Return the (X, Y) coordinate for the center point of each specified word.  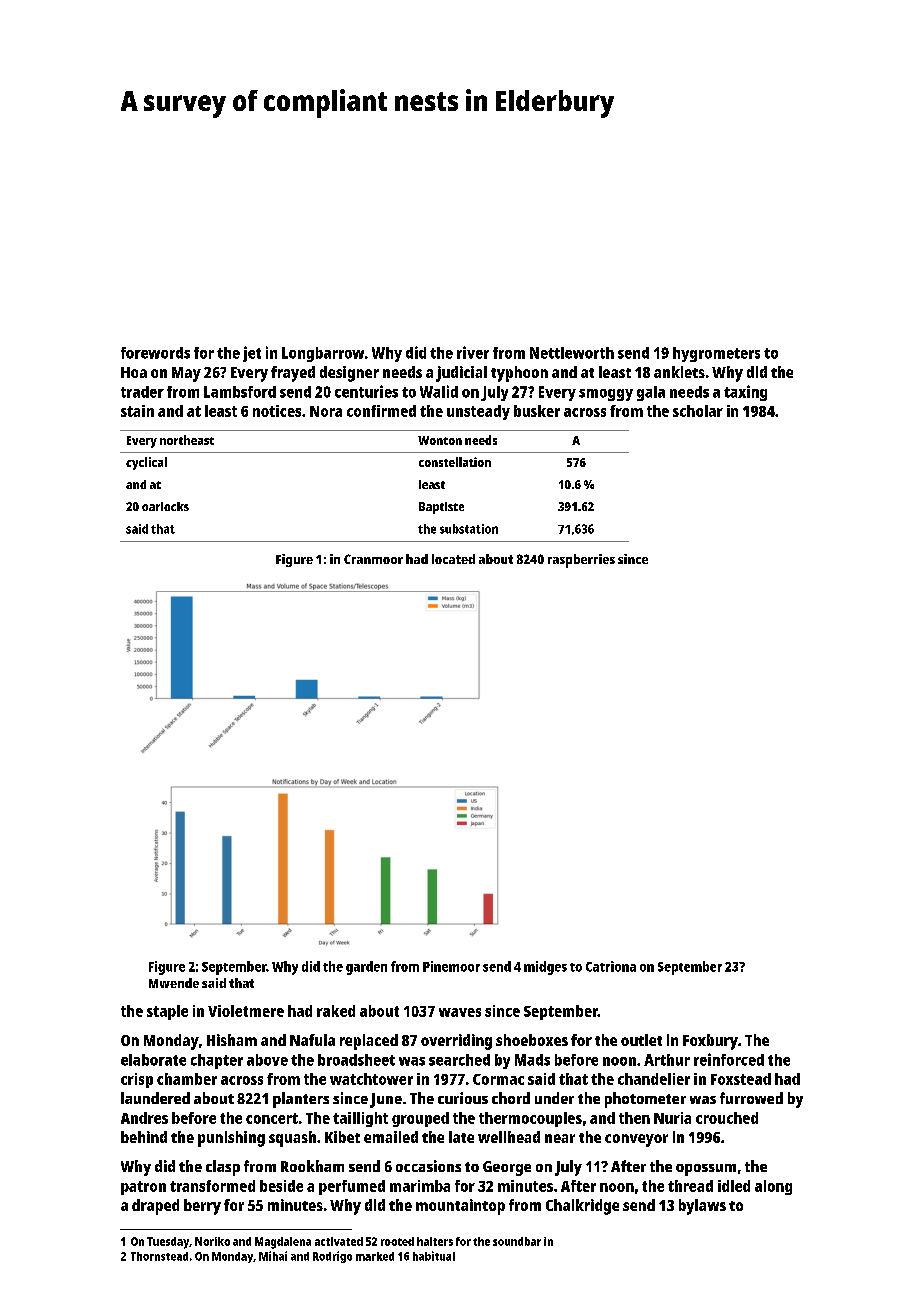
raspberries (581, 561)
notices (277, 411)
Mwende (174, 983)
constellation (455, 462)
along (773, 1187)
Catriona (611, 966)
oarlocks (165, 506)
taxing (745, 393)
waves (460, 1012)
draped (155, 1207)
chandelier (654, 1079)
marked (375, 1256)
